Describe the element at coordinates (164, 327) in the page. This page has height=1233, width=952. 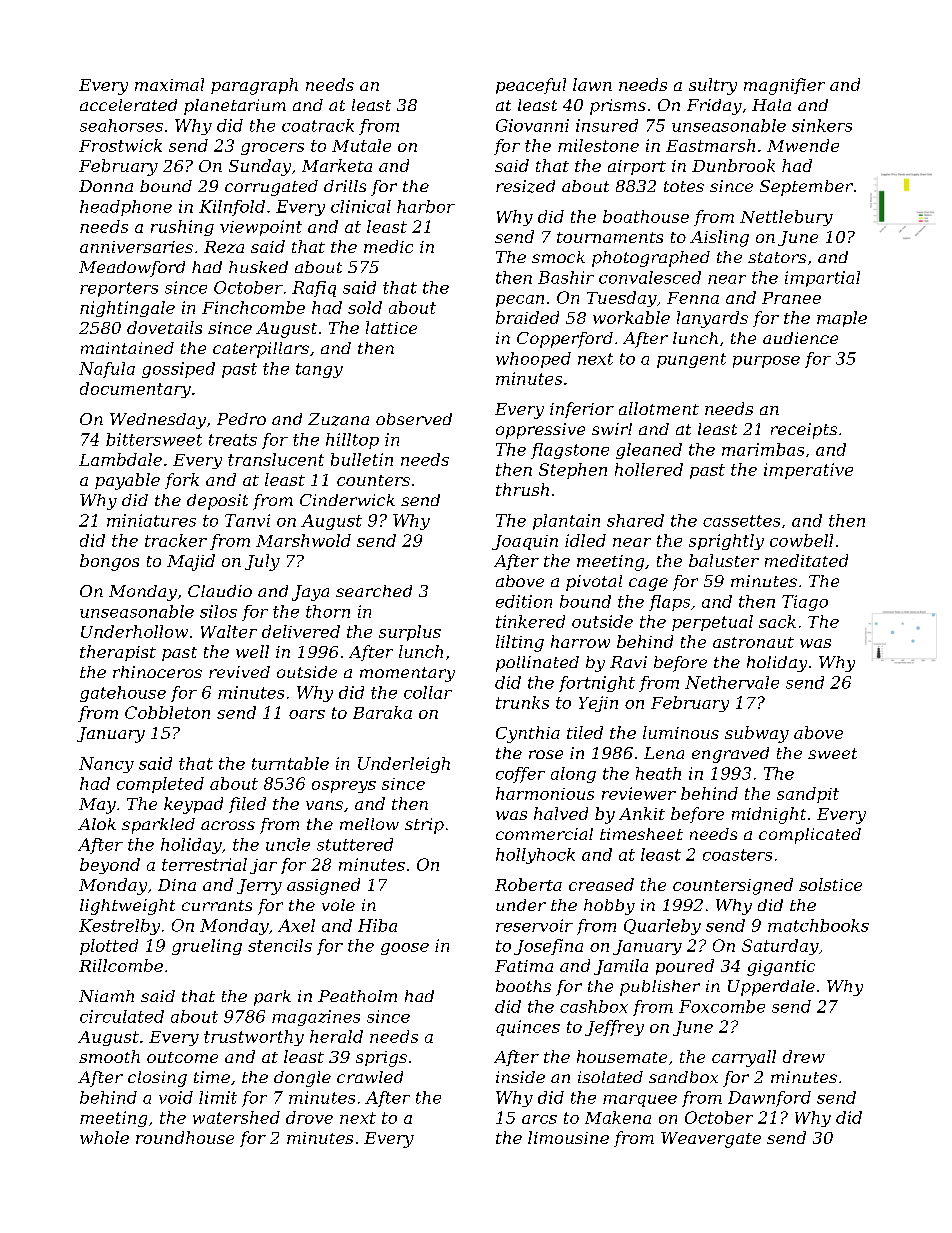
I see `dovetails` at that location.
